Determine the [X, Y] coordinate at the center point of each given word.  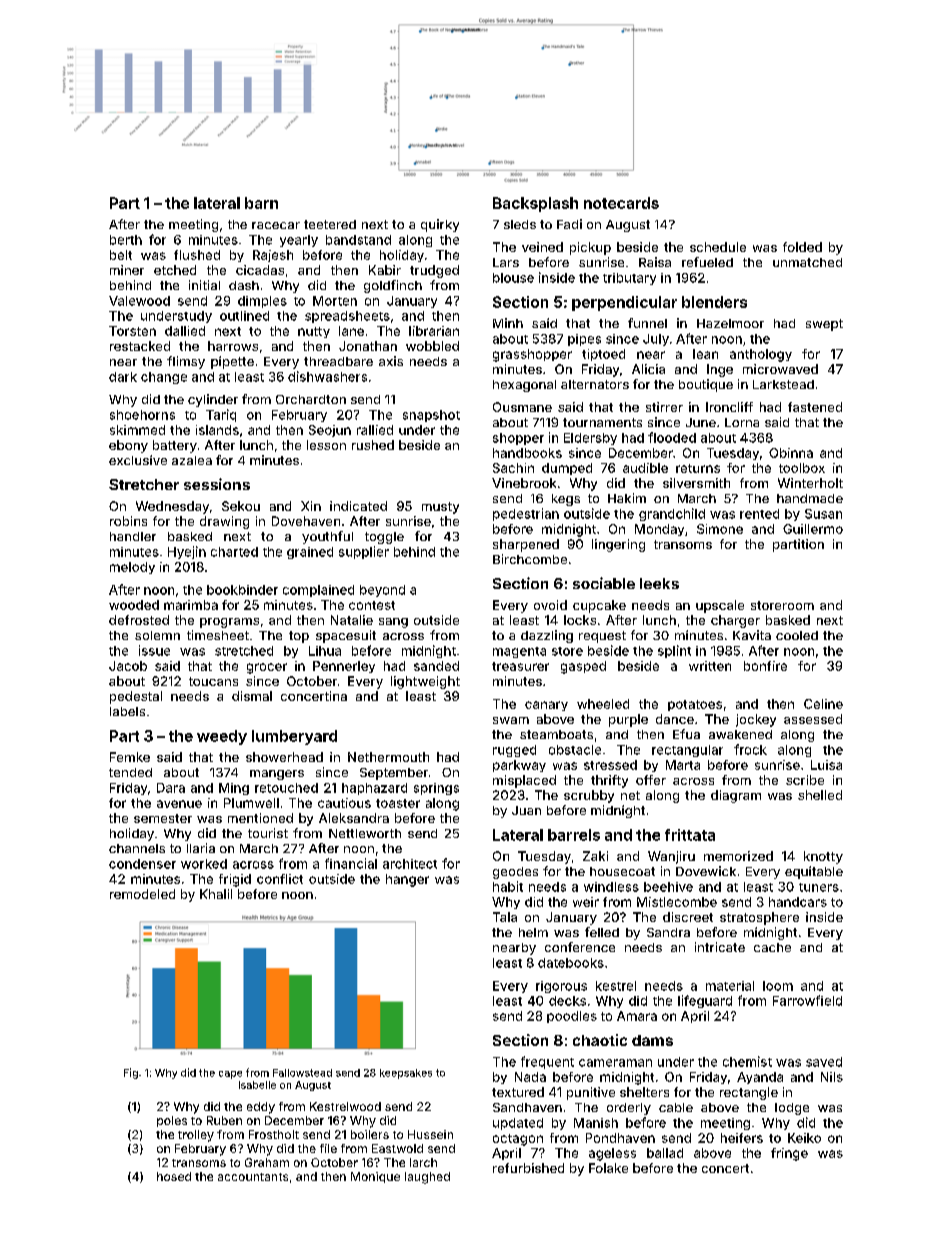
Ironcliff [729, 407]
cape [230, 1075]
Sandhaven [527, 1107]
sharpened [526, 545]
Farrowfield [807, 1000]
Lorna [742, 422]
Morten [335, 301]
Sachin [513, 468]
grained [310, 553]
